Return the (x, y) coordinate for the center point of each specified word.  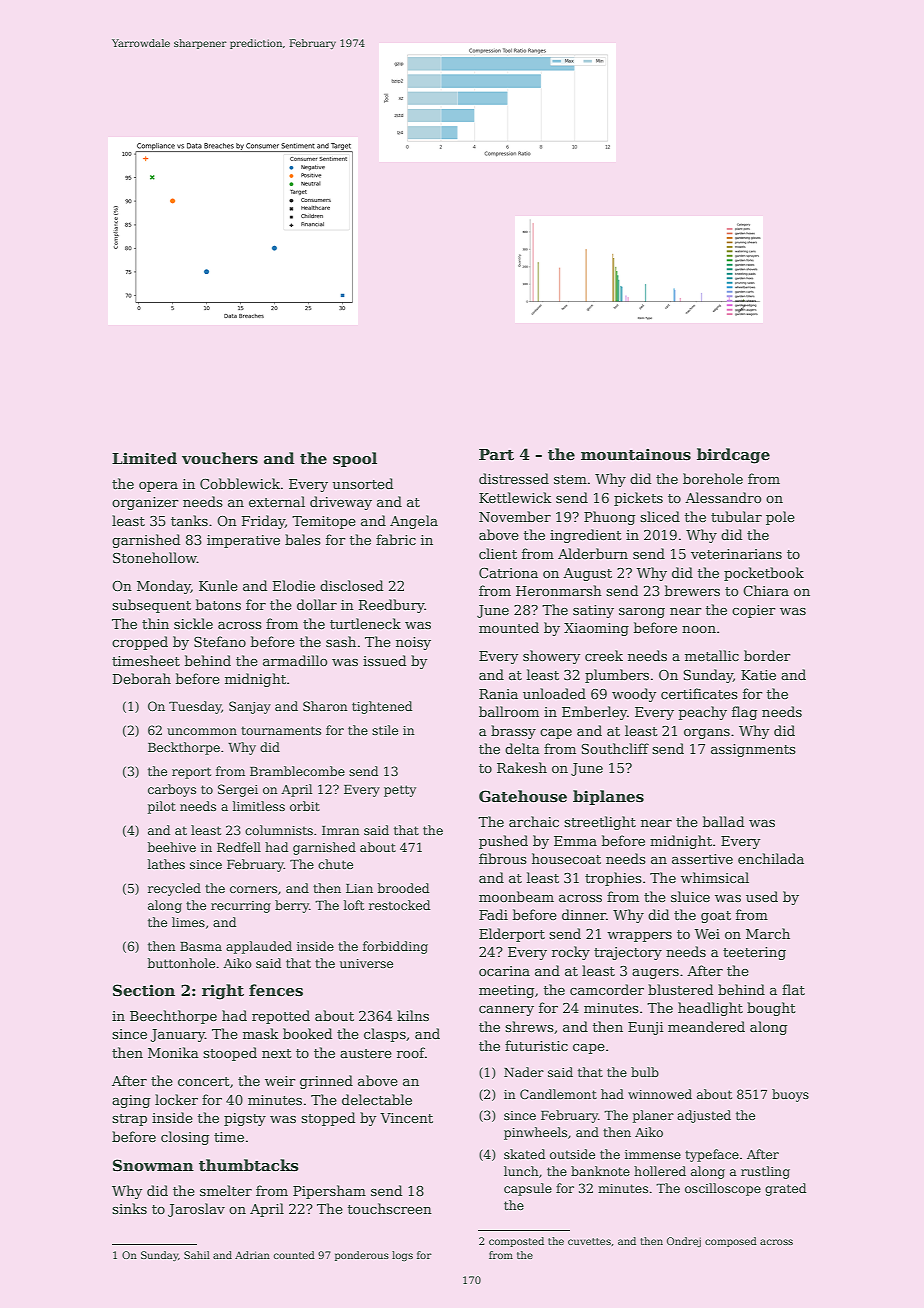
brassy (513, 732)
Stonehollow (155, 557)
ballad (723, 821)
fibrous (503, 858)
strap (129, 1120)
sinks (129, 1208)
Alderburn (593, 553)
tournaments (281, 730)
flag (744, 713)
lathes (166, 864)
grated (785, 1189)
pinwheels (535, 1133)
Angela (414, 522)
